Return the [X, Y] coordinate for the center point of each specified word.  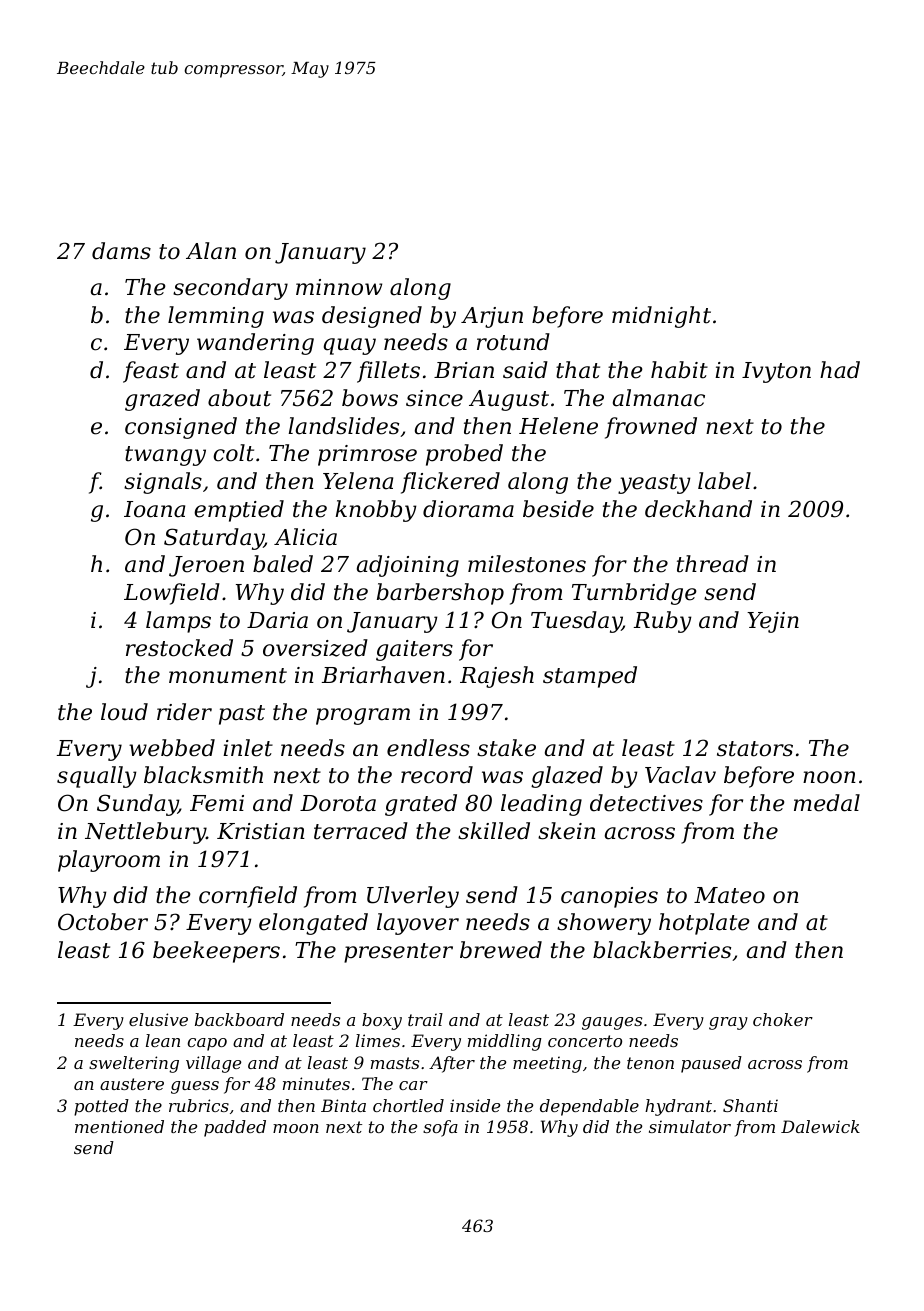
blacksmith [203, 775]
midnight [661, 317]
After [452, 1064]
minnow [339, 287]
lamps [178, 622]
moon [296, 1128]
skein [567, 831]
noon [829, 777]
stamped [590, 677]
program [363, 716]
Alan [211, 251]
